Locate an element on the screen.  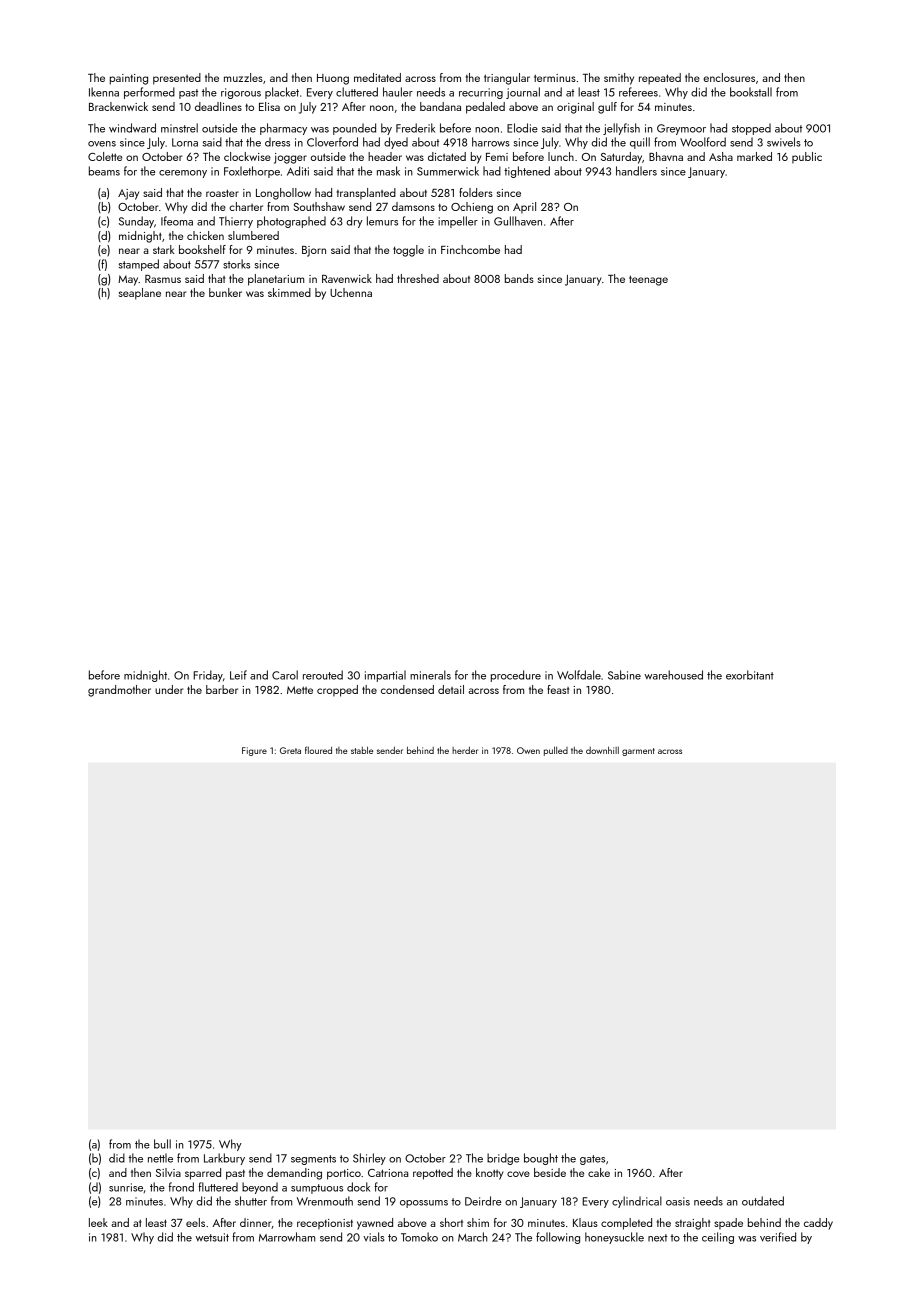
wetsuit is located at coordinates (212, 1237).
